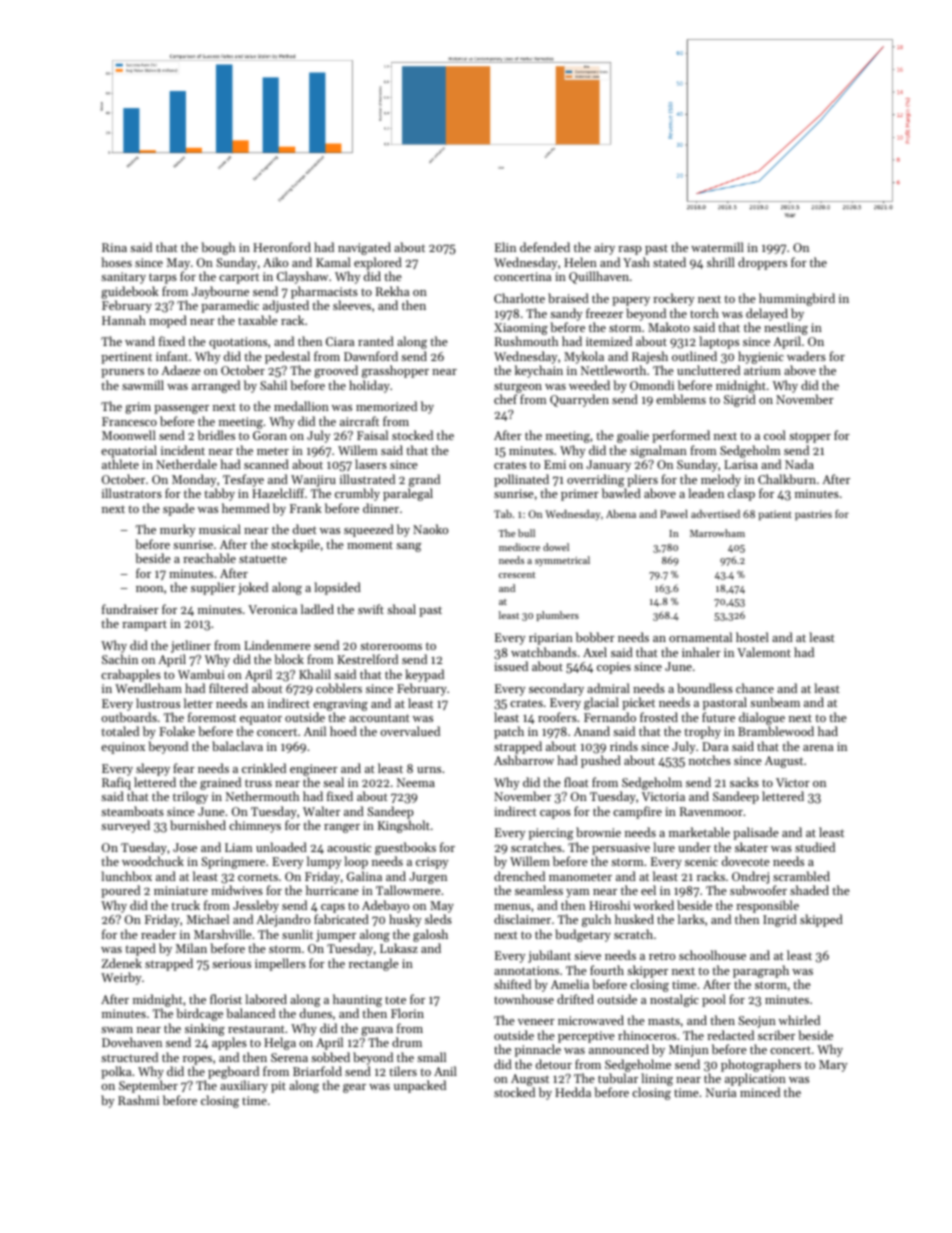 This screenshot has width=952, height=1233. I want to click on droppers, so click(762, 263).
